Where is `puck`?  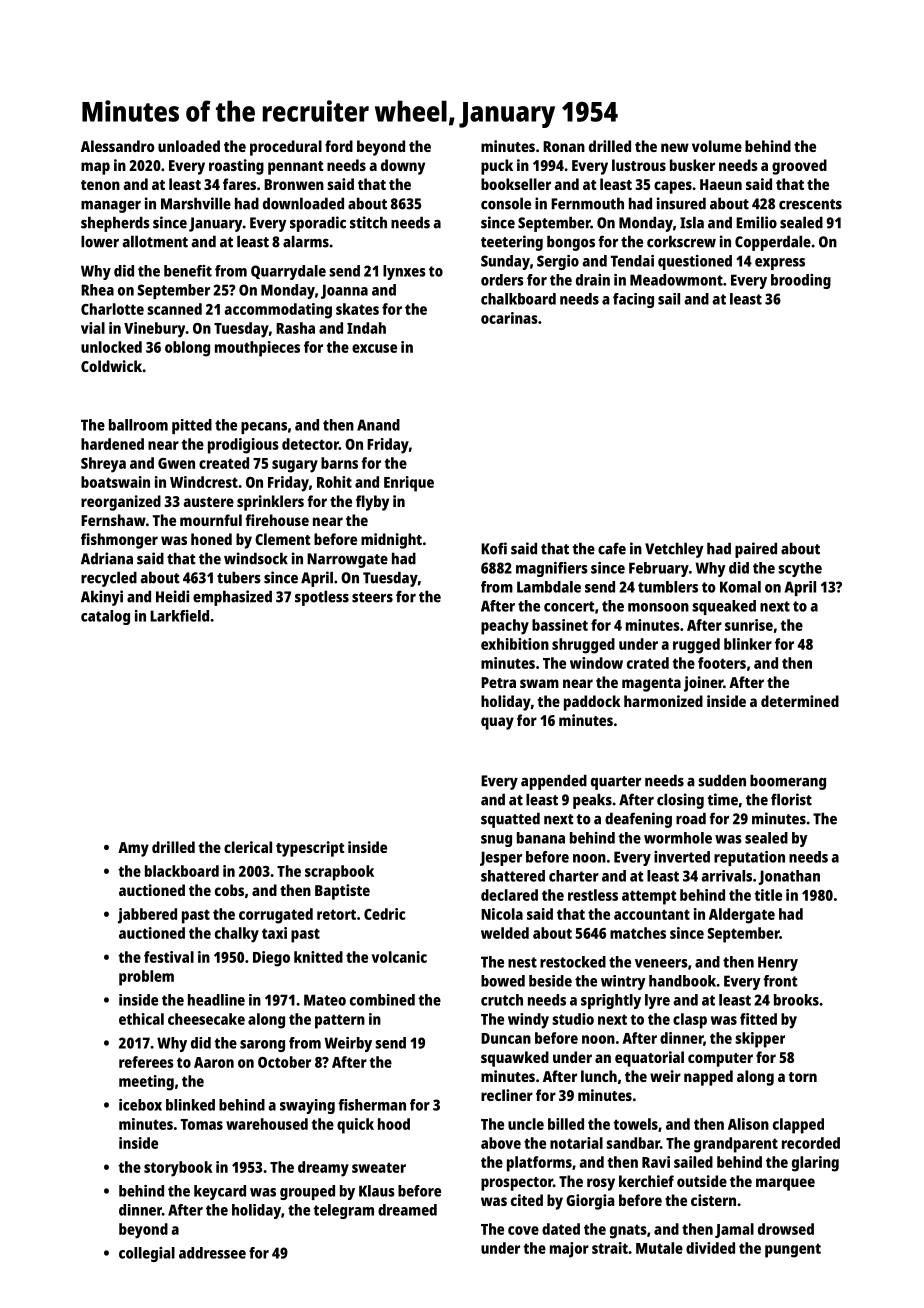
puck is located at coordinates (497, 167).
